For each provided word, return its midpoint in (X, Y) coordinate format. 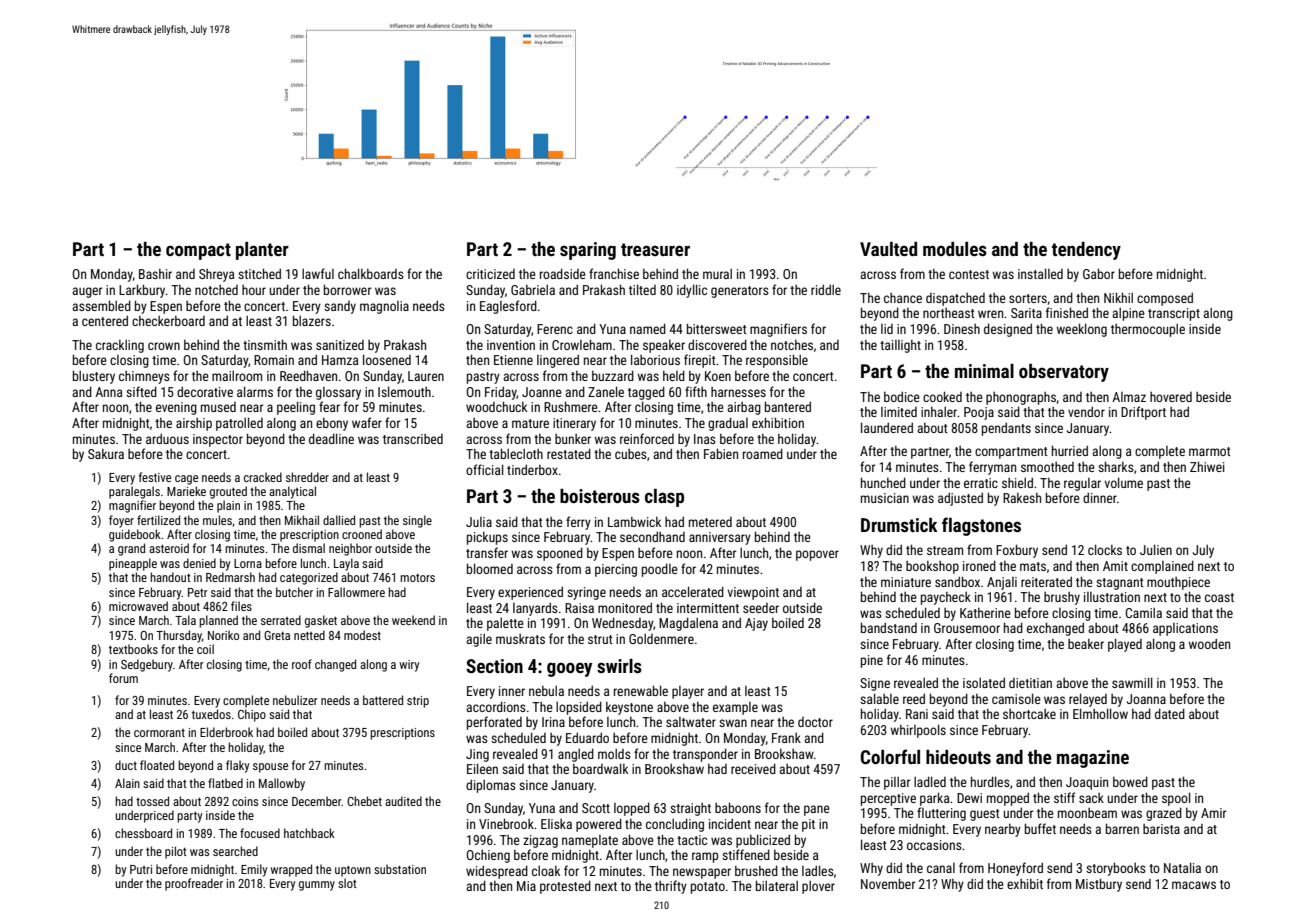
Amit (1115, 566)
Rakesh (1022, 498)
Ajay (756, 624)
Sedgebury (147, 665)
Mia (526, 886)
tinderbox (532, 469)
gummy (317, 886)
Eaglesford (508, 307)
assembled (101, 305)
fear (329, 406)
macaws (1194, 885)
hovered (1171, 397)
